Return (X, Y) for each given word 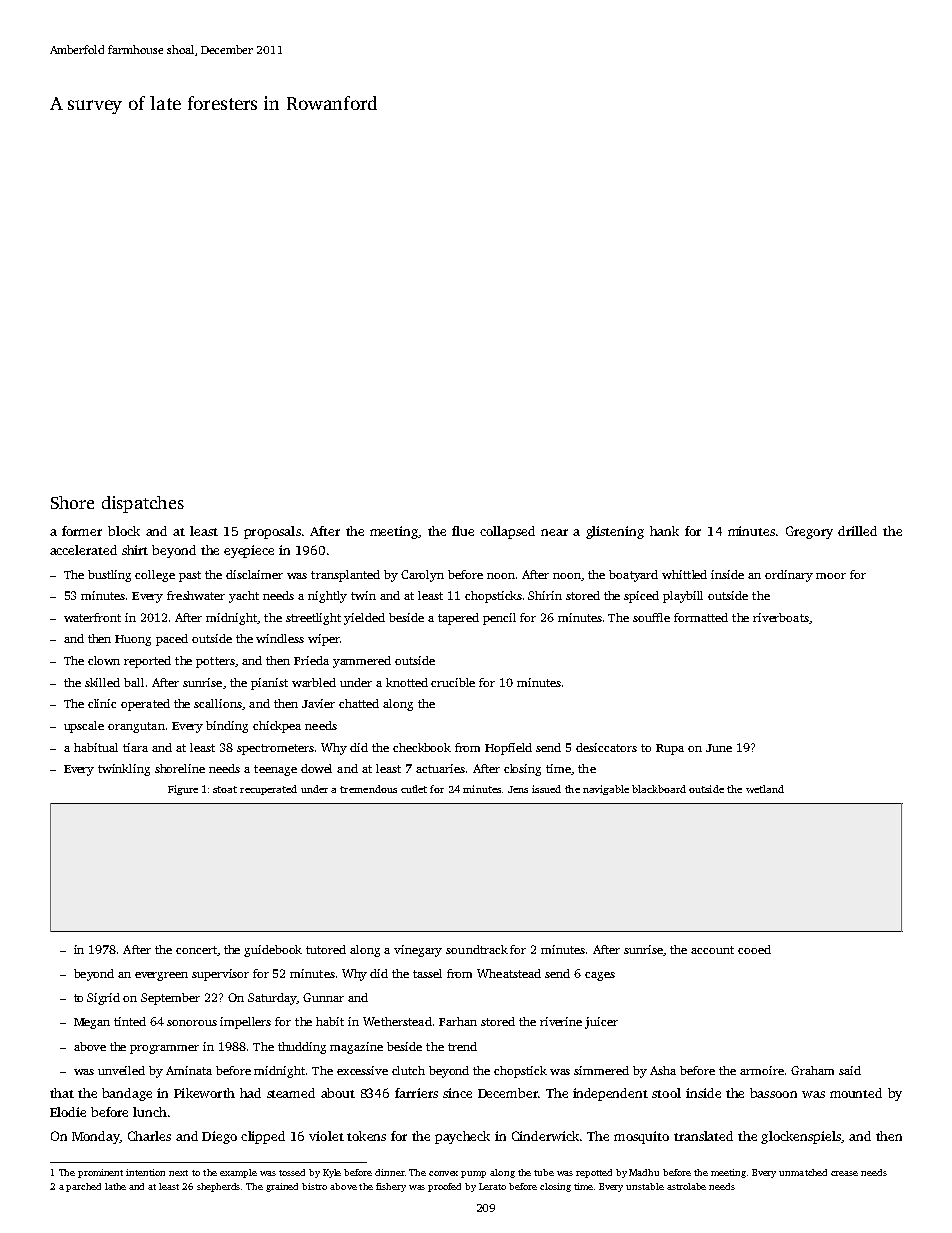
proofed (444, 1187)
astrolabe (686, 1186)
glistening (615, 532)
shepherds (219, 1187)
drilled (857, 531)
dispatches (143, 504)
